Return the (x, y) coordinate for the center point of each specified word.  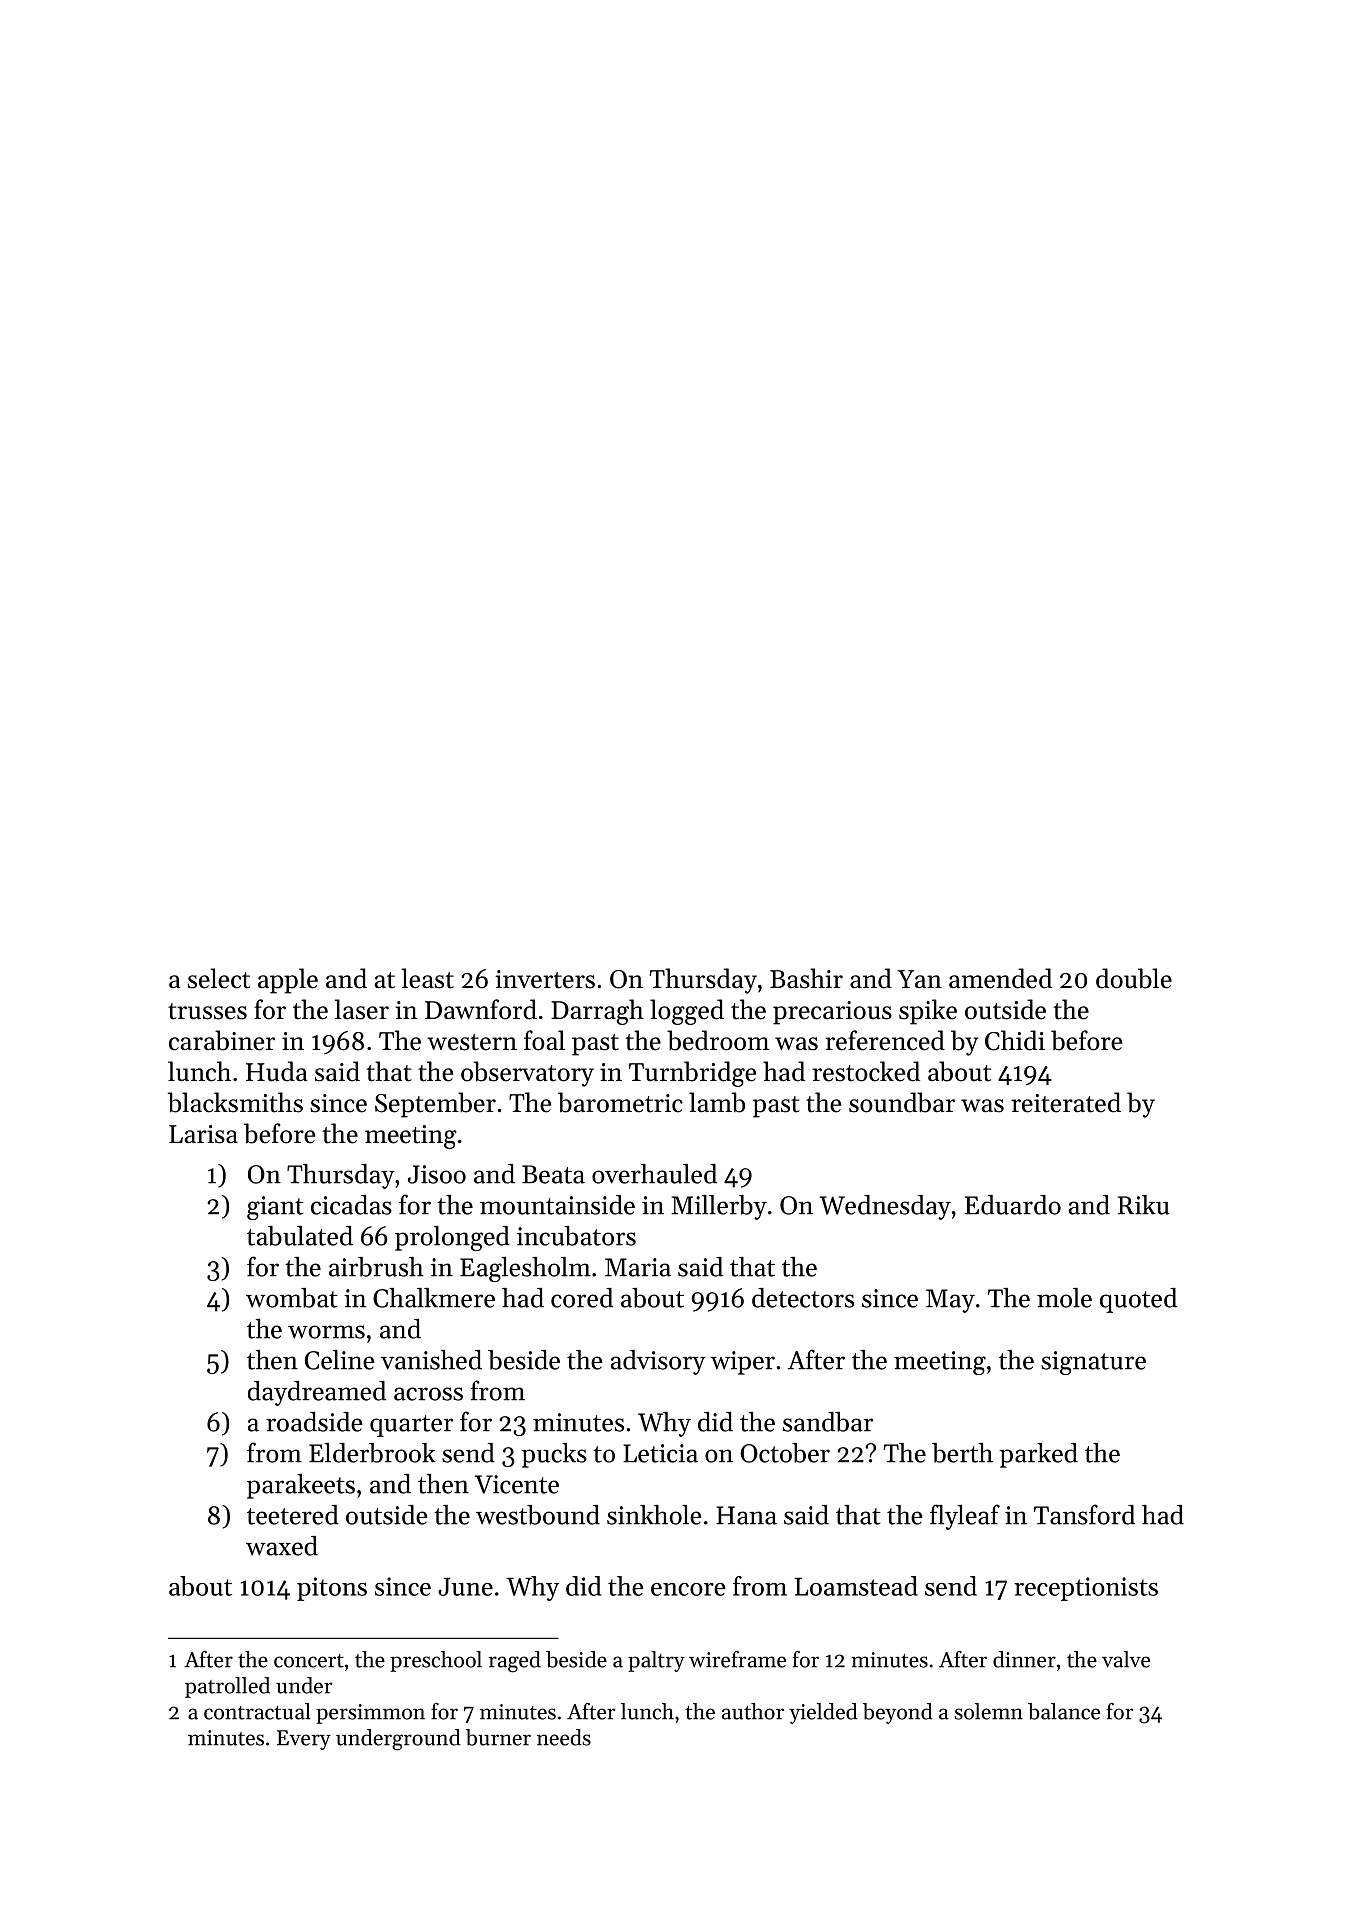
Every (304, 1740)
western (472, 1042)
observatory (527, 1074)
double (1134, 978)
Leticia (660, 1453)
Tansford (1084, 1514)
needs (564, 1737)
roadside (314, 1422)
